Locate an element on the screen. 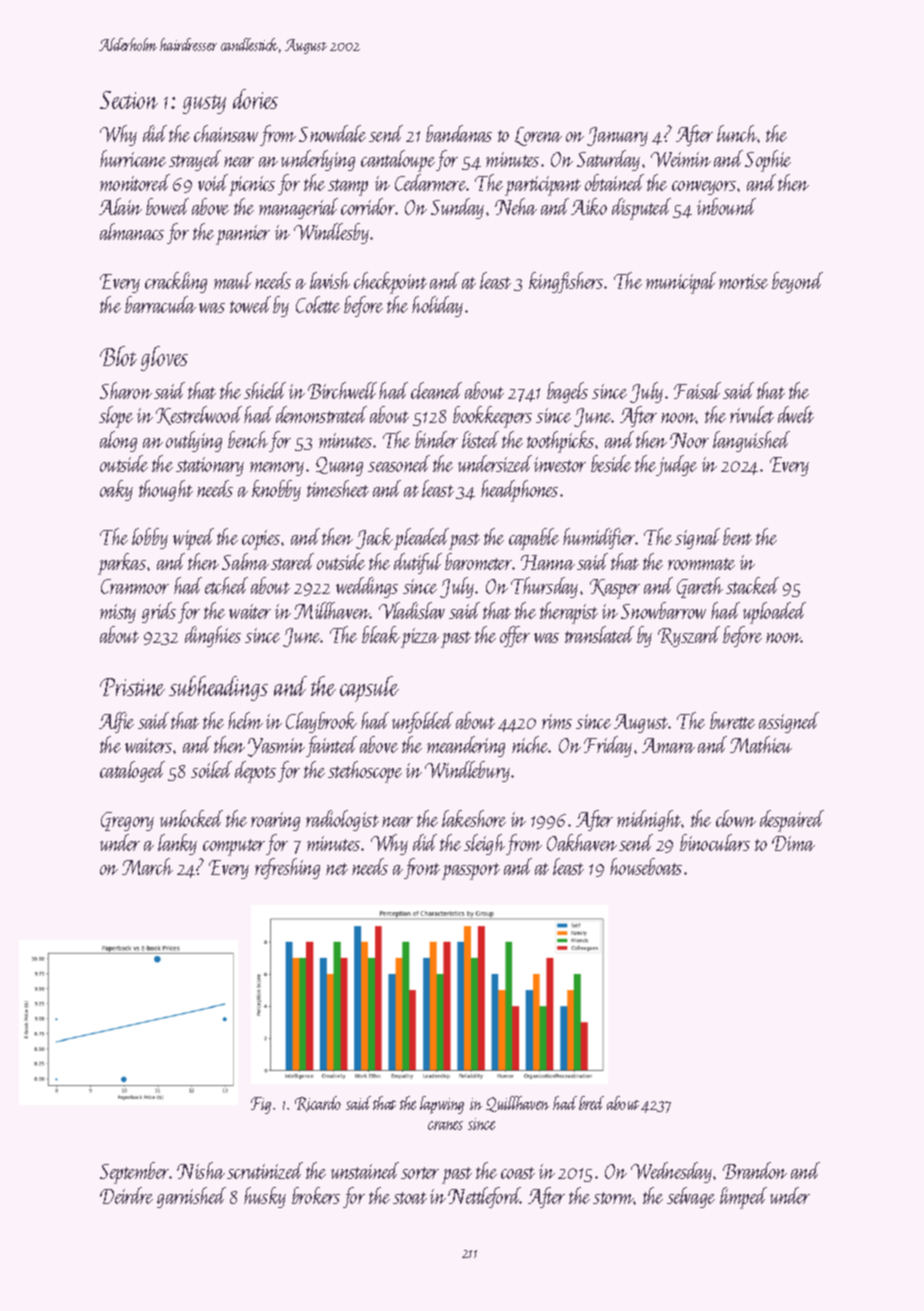 The width and height of the screenshot is (924, 1311). limped is located at coordinates (743, 1198).
